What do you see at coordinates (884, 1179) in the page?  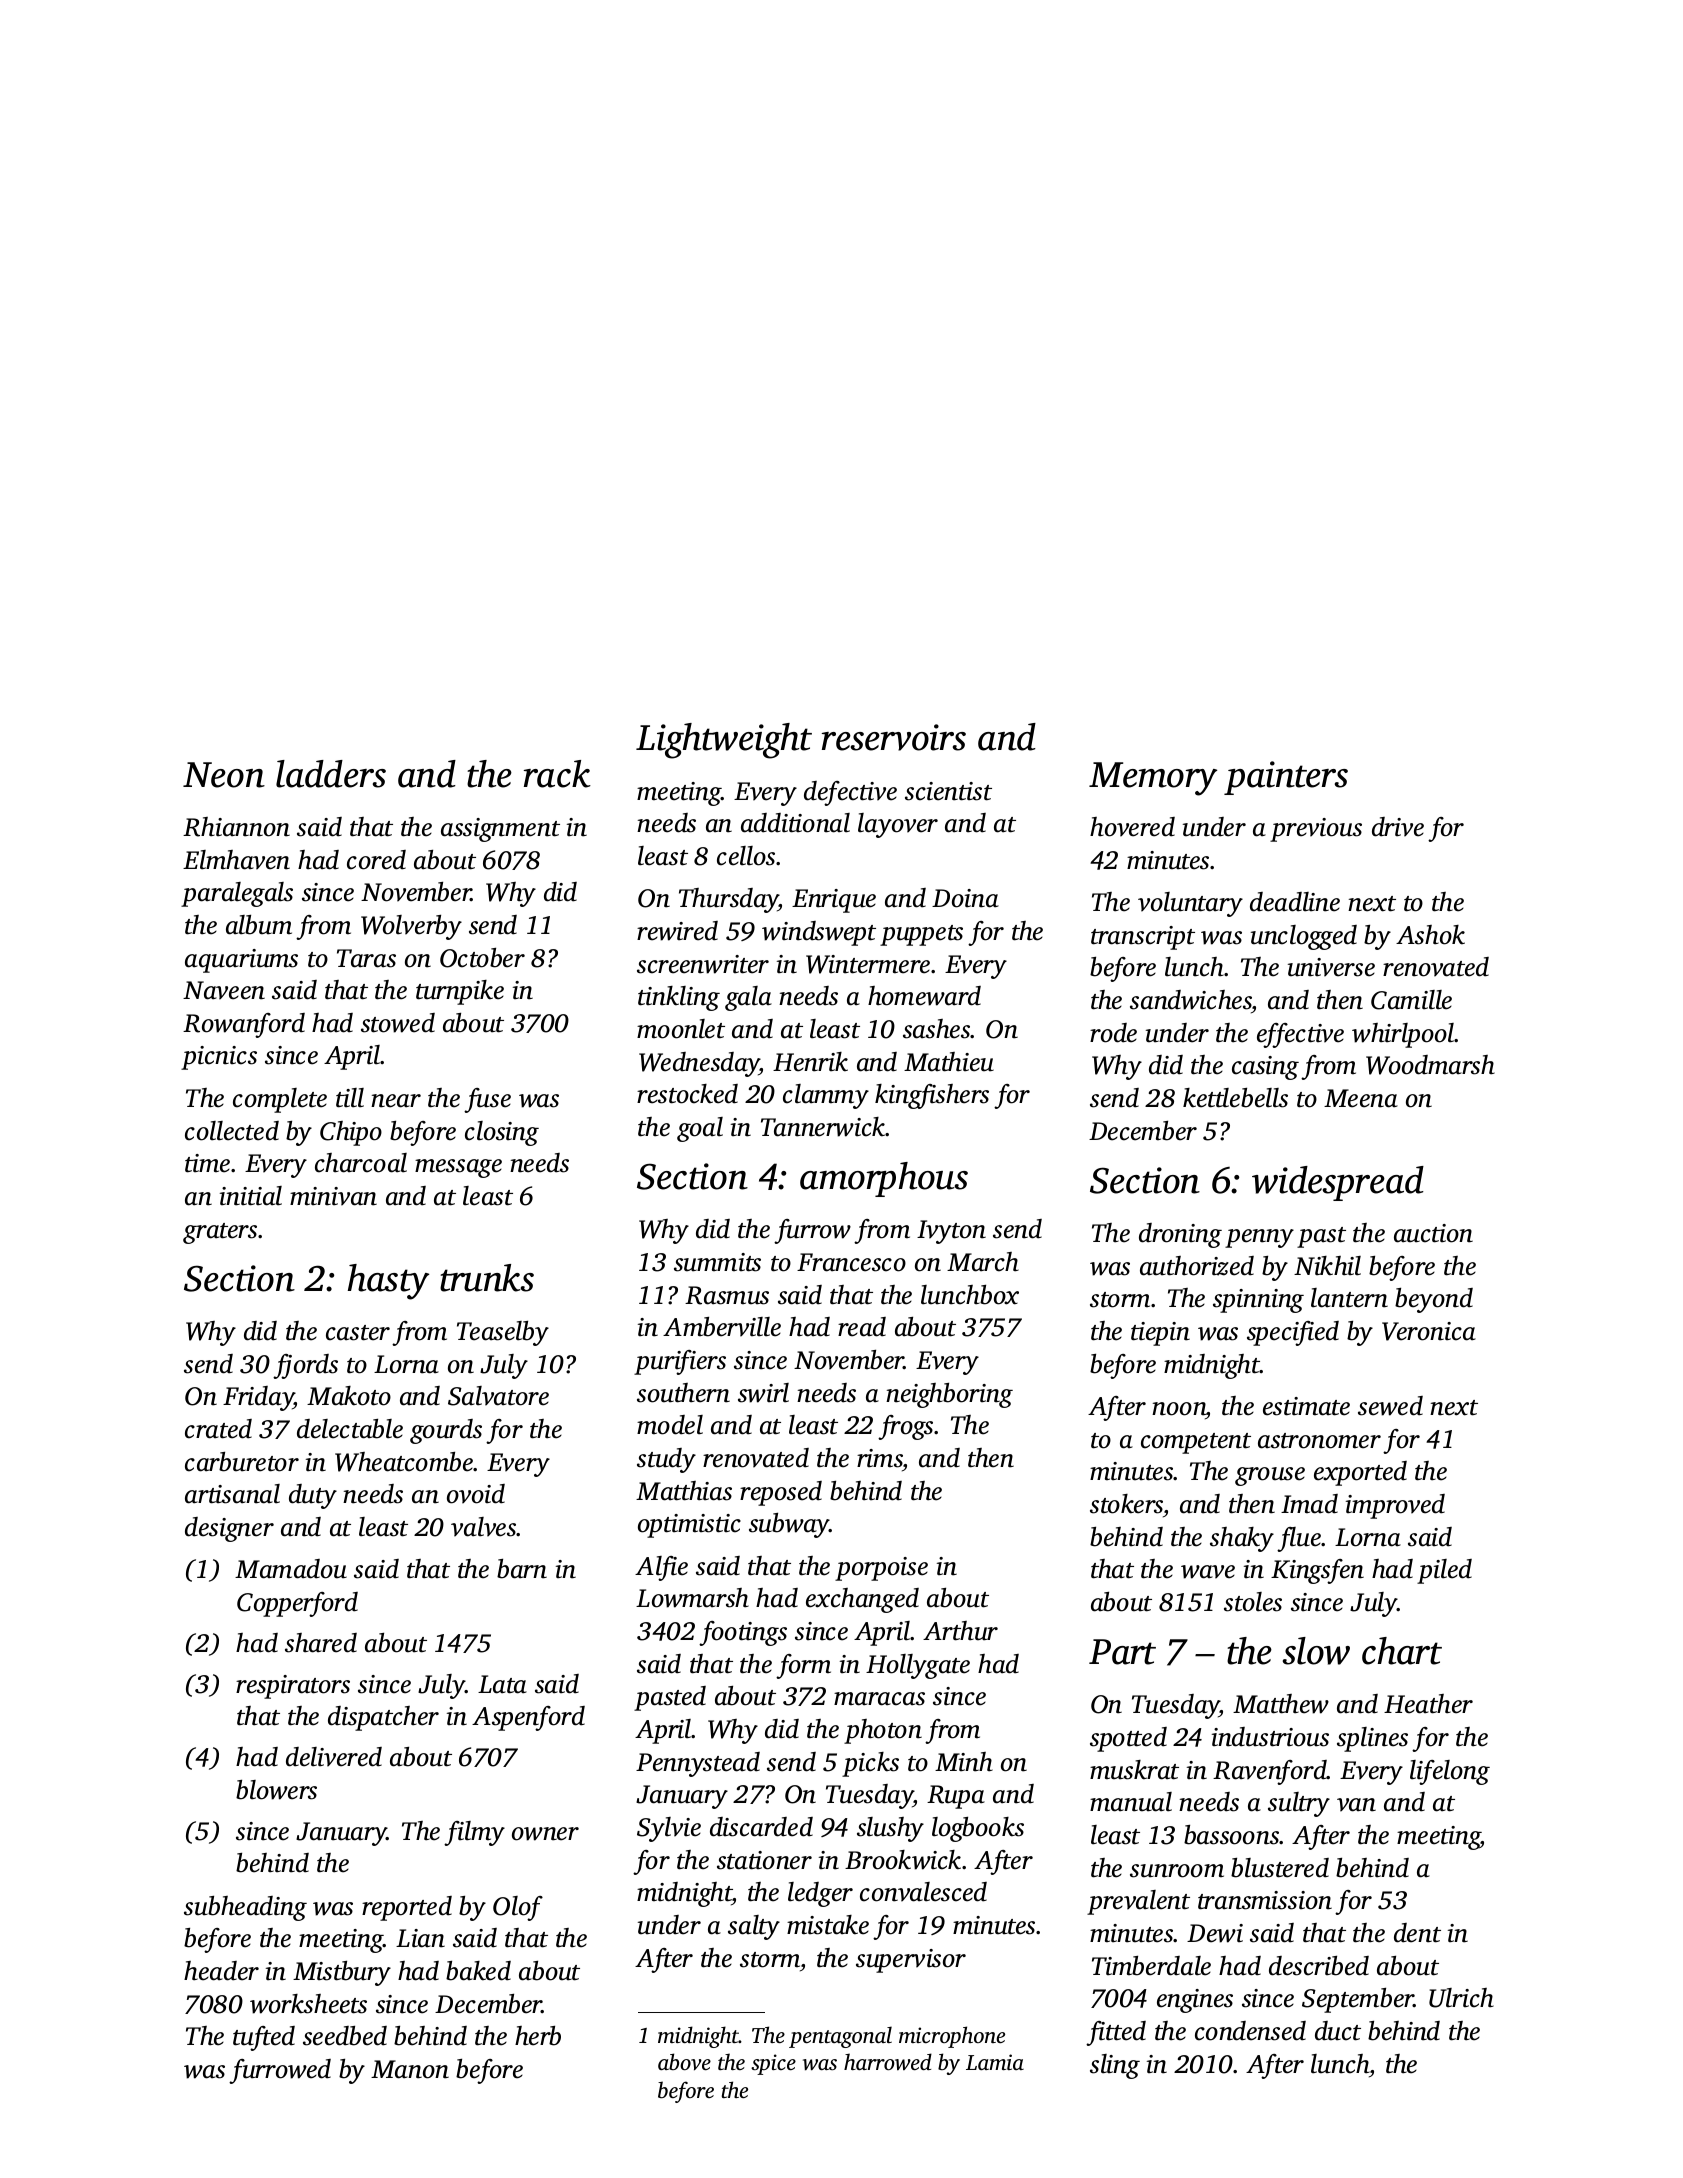 I see `amorphous` at bounding box center [884, 1179].
